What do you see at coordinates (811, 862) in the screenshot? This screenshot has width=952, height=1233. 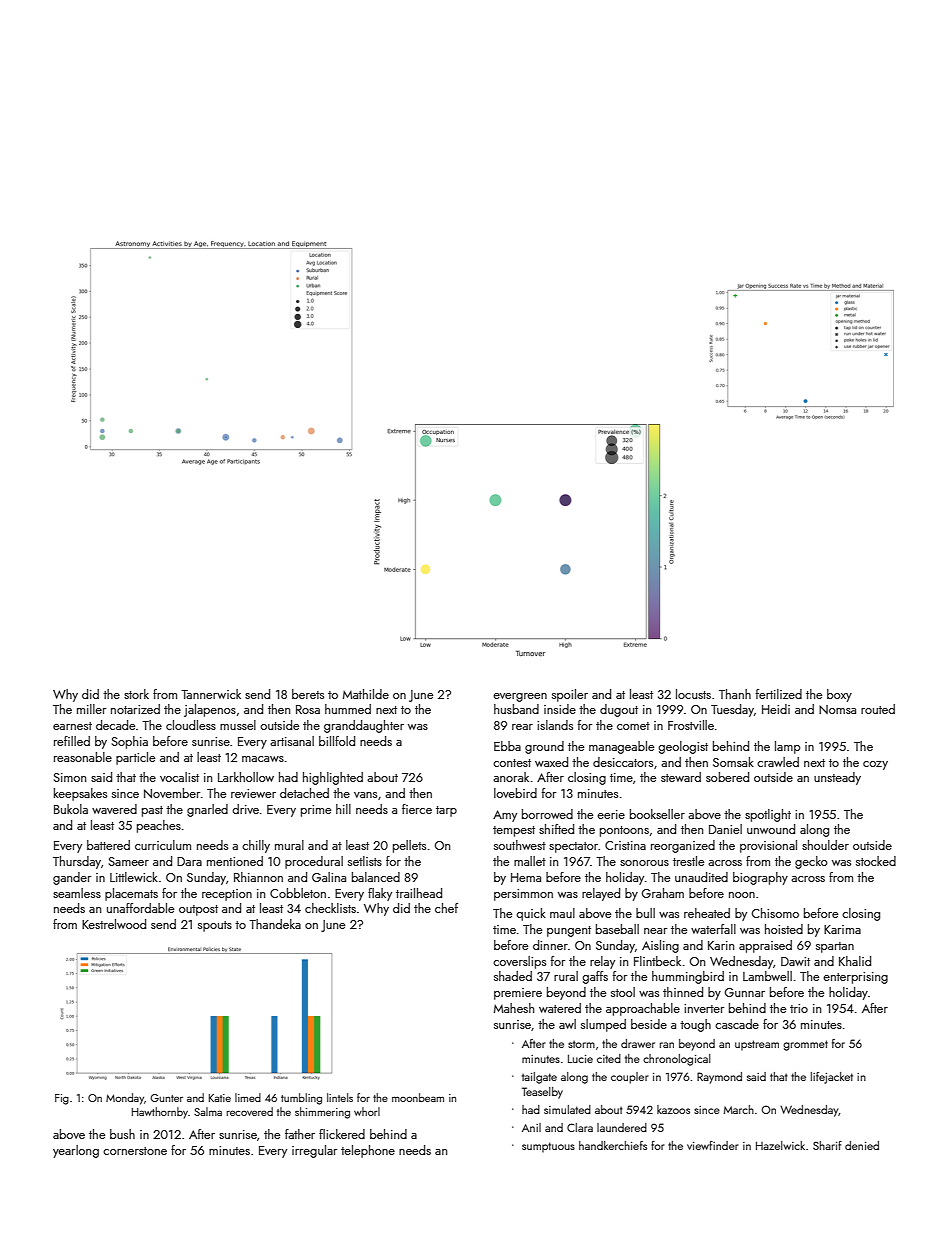 I see `gecko` at bounding box center [811, 862].
